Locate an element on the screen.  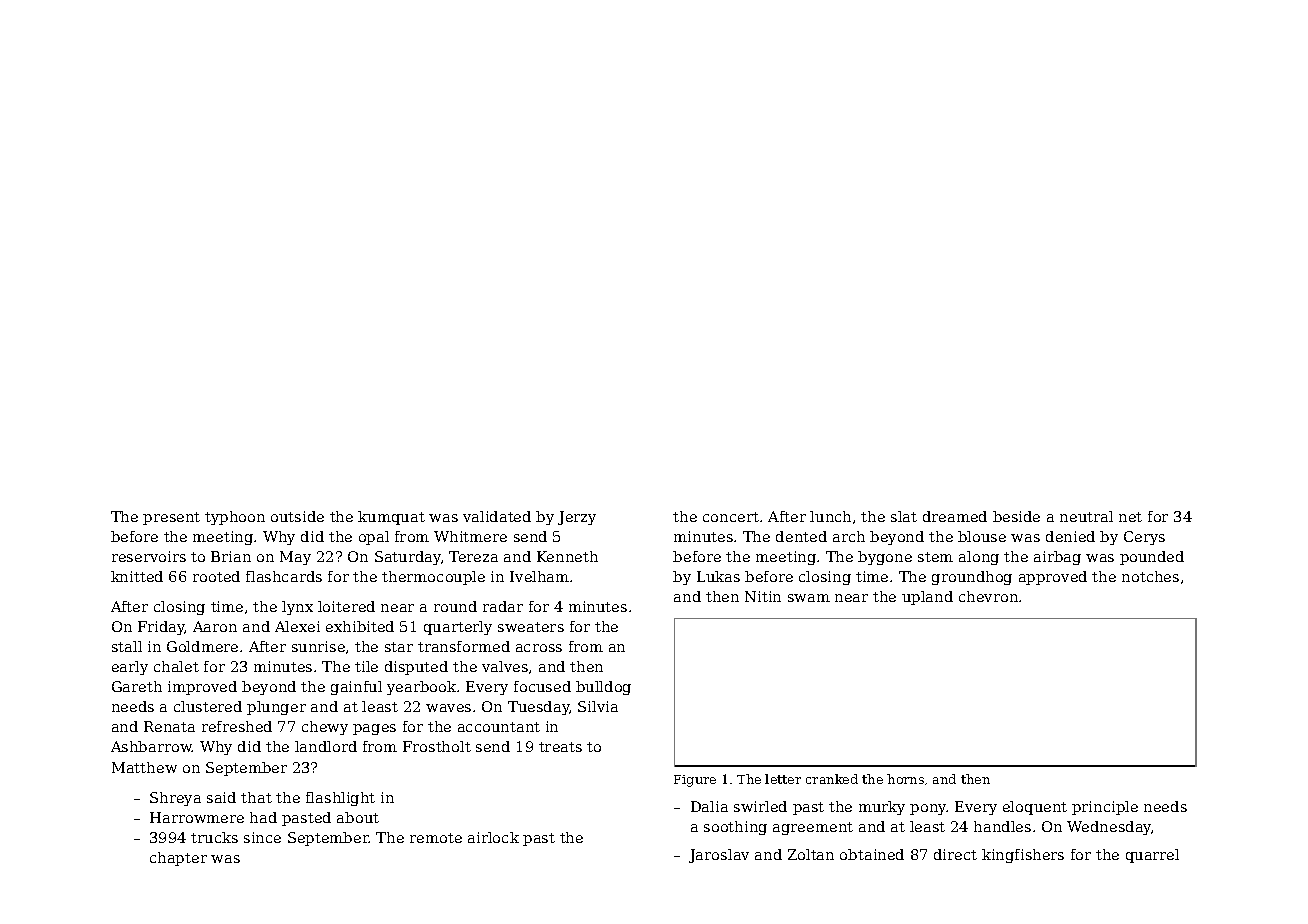
Nitin is located at coordinates (763, 596).
